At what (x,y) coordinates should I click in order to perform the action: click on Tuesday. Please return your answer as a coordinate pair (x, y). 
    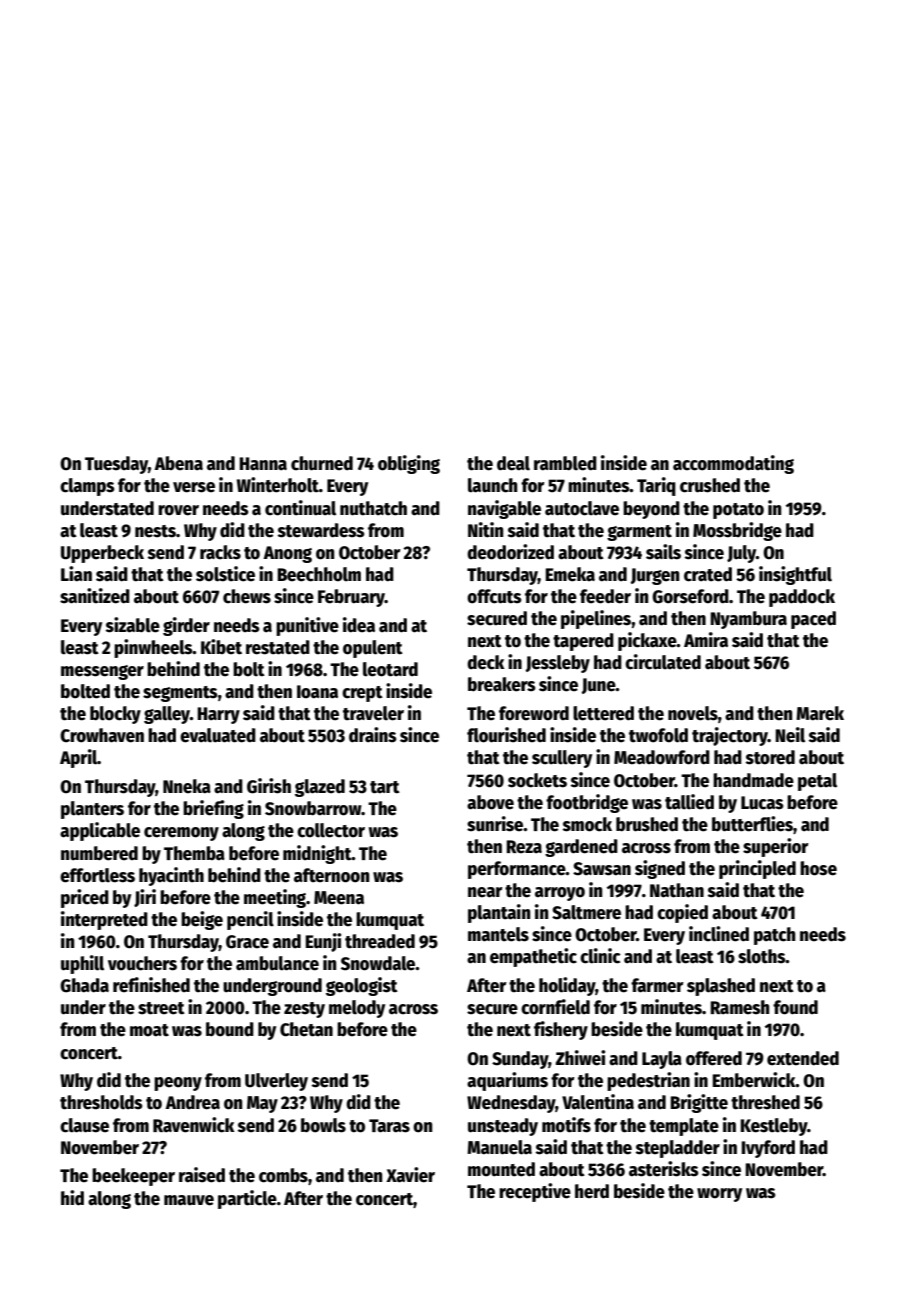
    Looking at the image, I should click on (116, 465).
